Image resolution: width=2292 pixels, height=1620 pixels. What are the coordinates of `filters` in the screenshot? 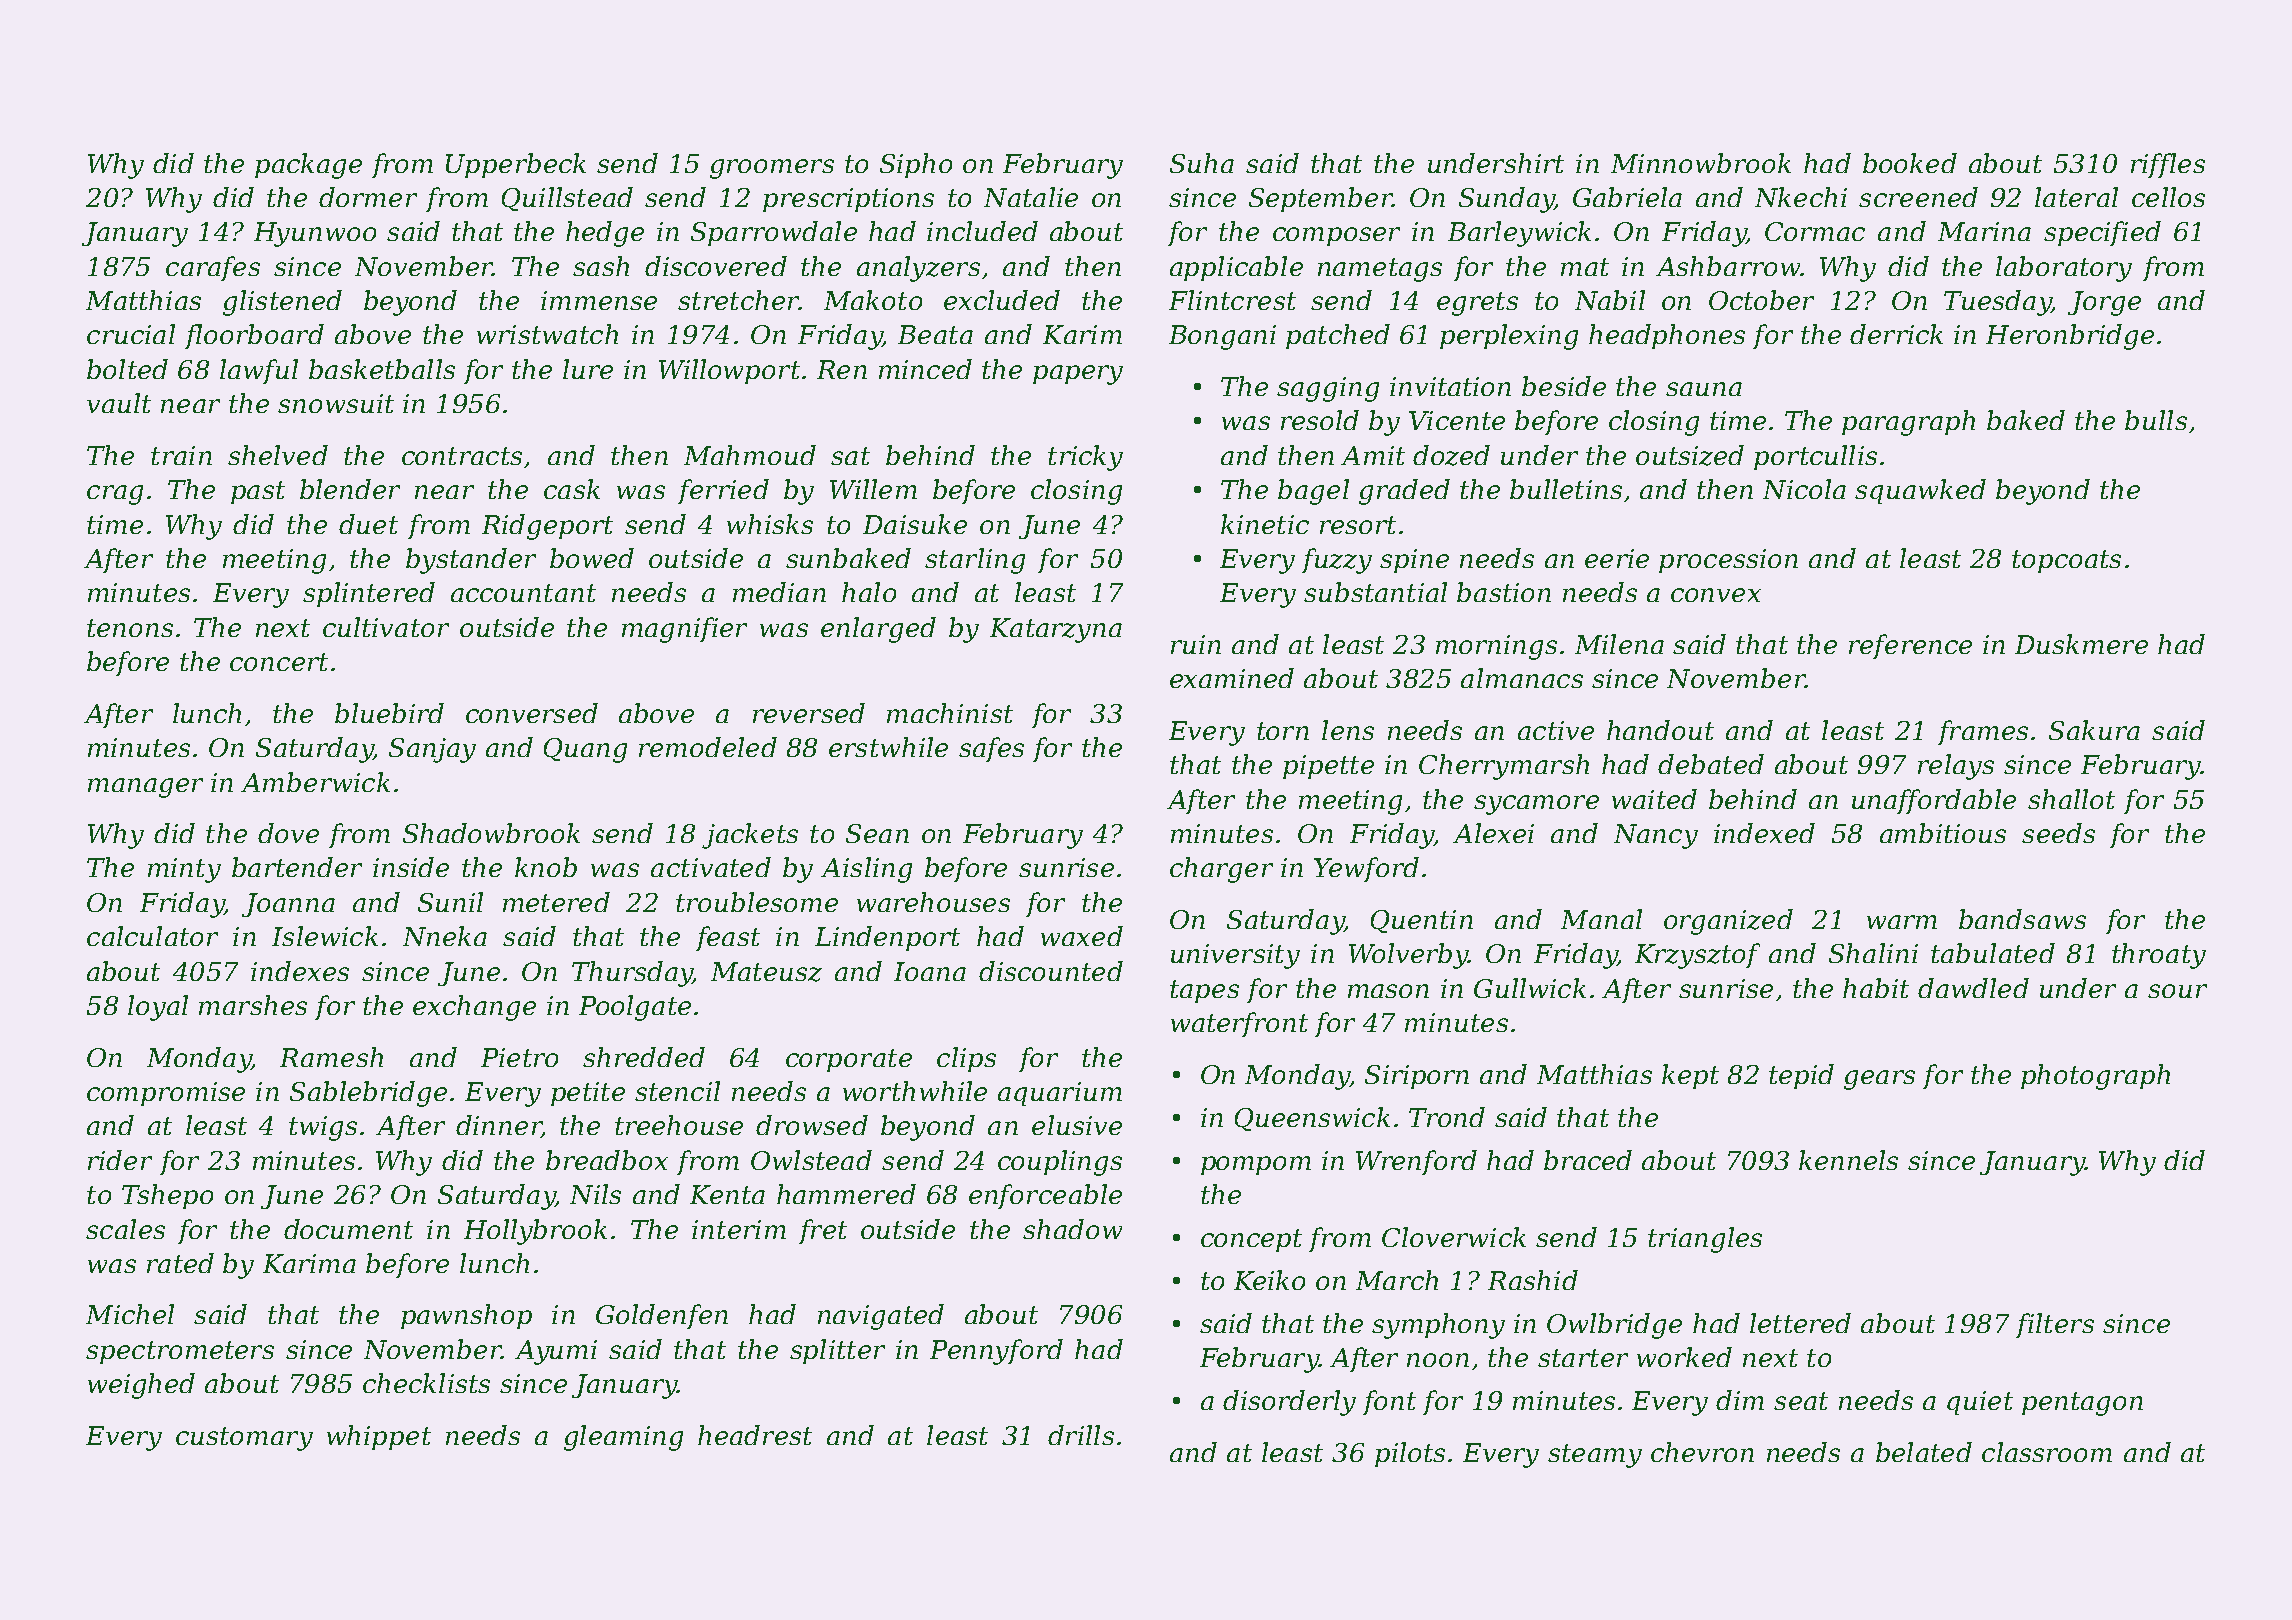 It's located at (2055, 1325).
